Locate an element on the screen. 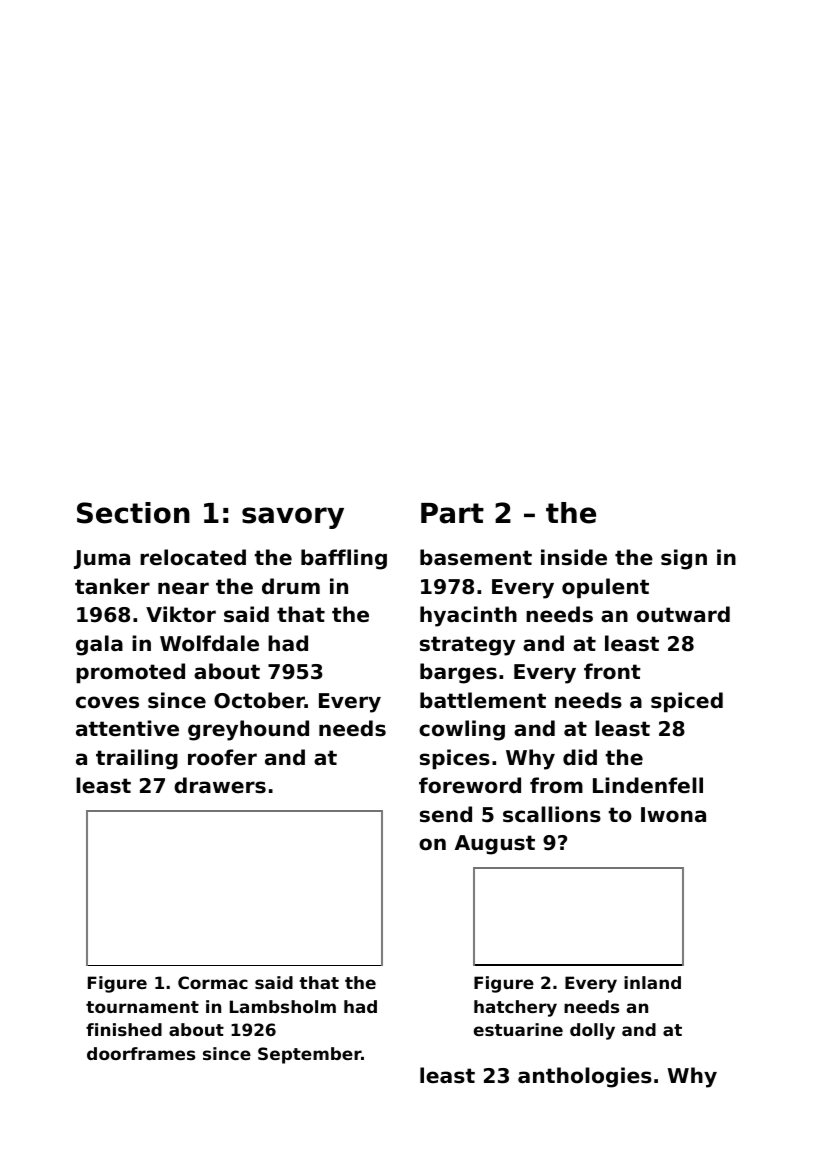  doorframes is located at coordinates (141, 1053).
